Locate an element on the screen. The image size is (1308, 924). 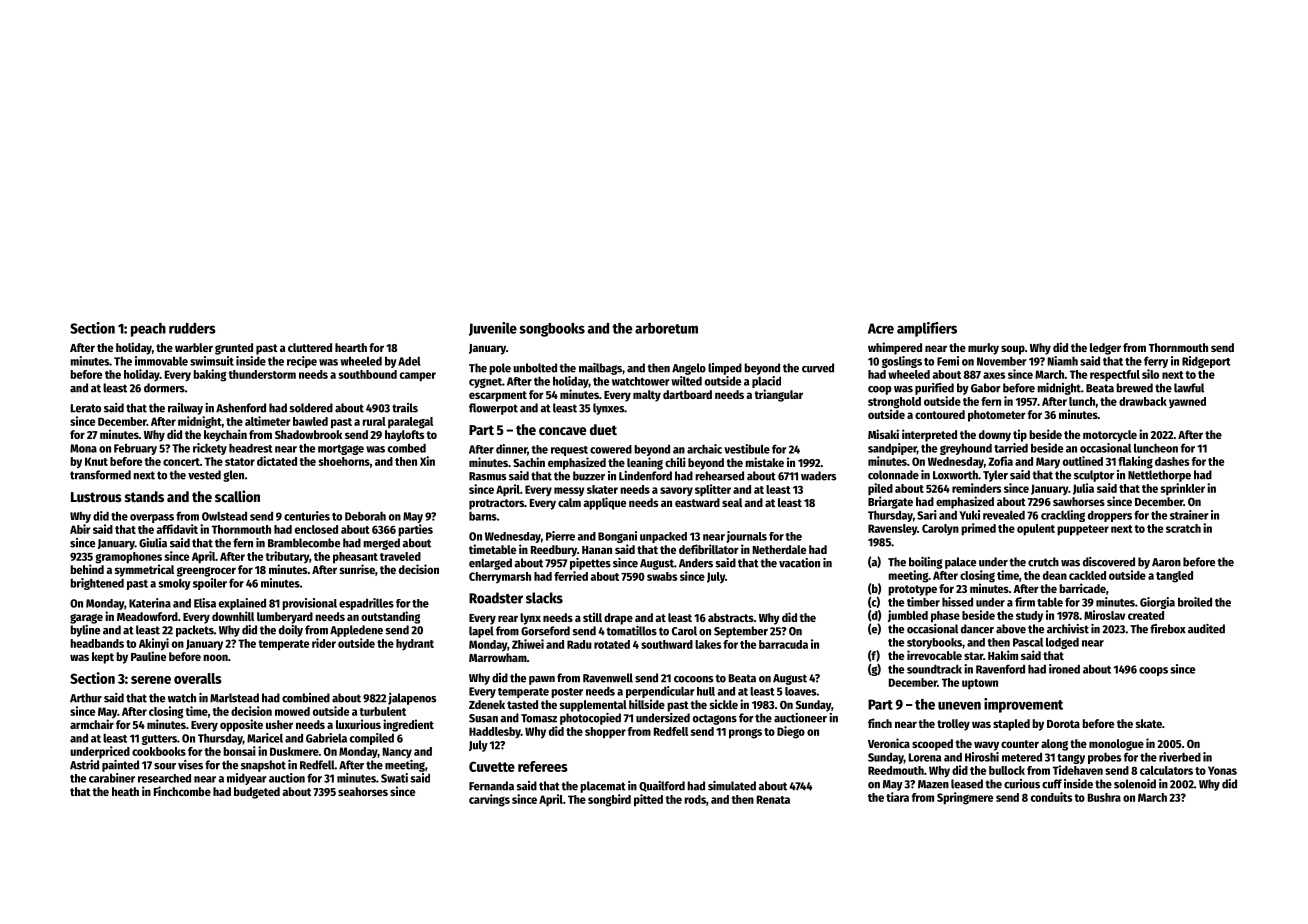
ironed is located at coordinates (1064, 669).
